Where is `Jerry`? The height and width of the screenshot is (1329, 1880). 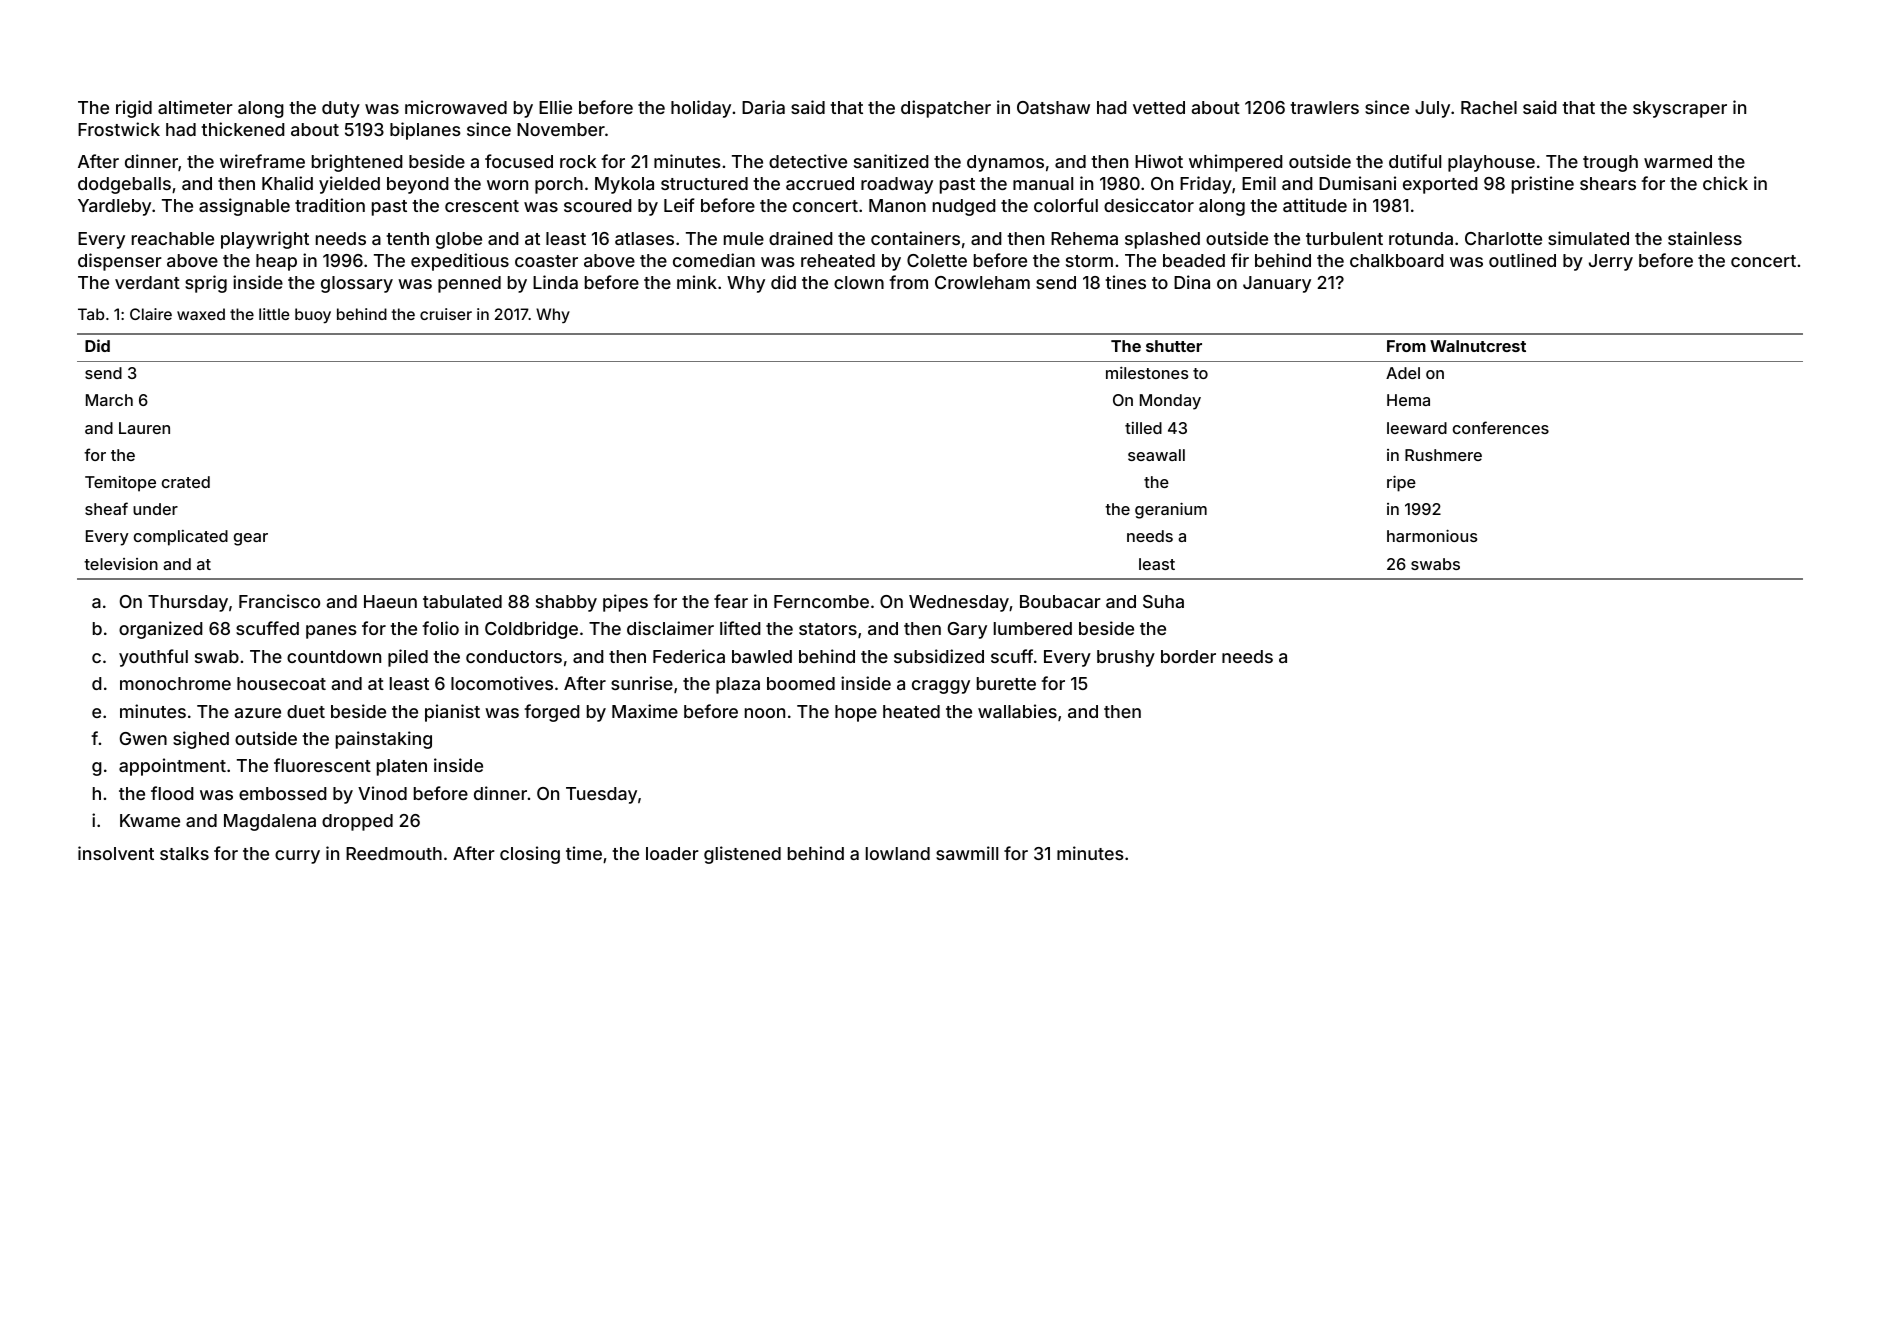
Jerry is located at coordinates (1611, 262).
